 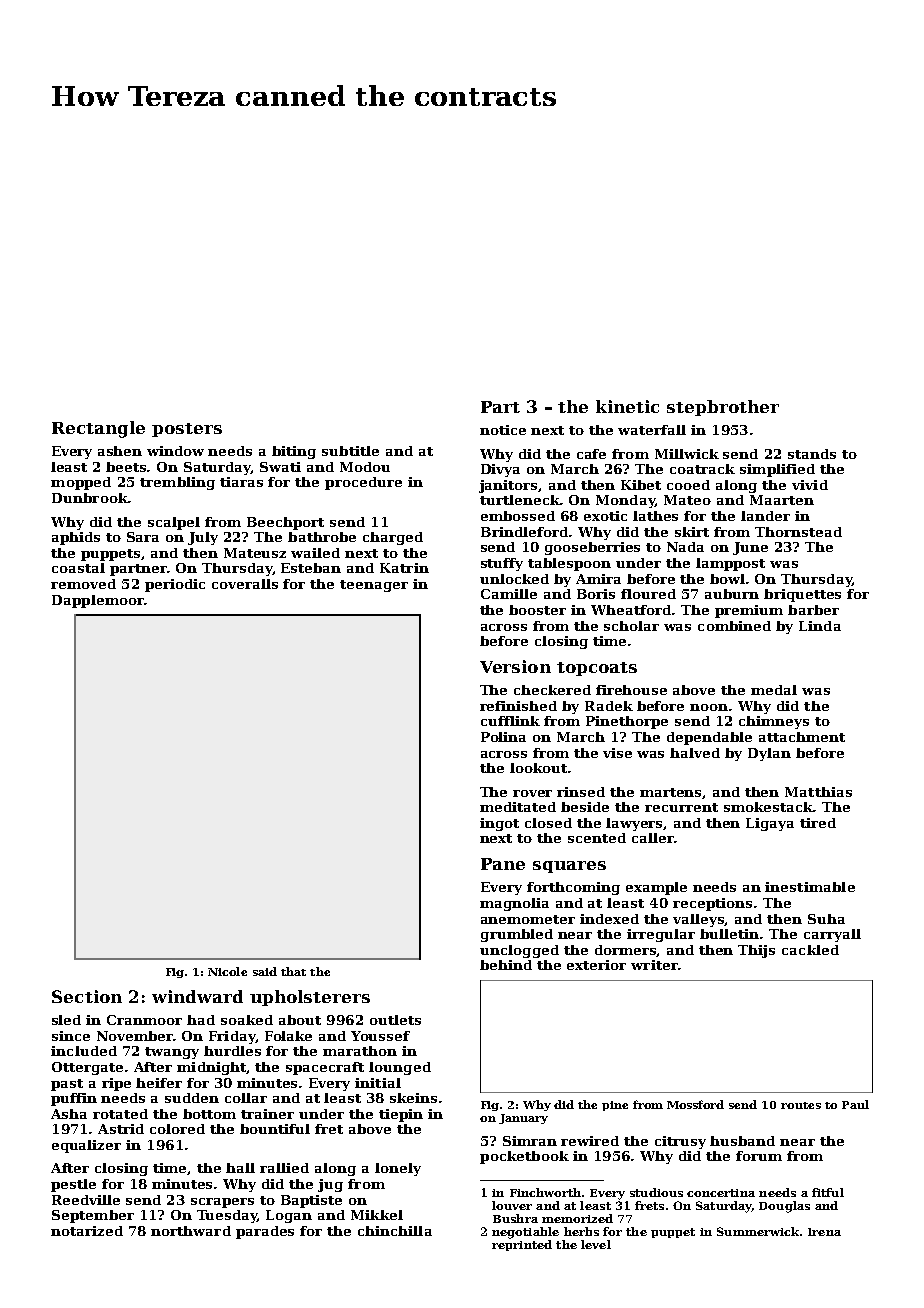 I want to click on Section, so click(x=87, y=996).
